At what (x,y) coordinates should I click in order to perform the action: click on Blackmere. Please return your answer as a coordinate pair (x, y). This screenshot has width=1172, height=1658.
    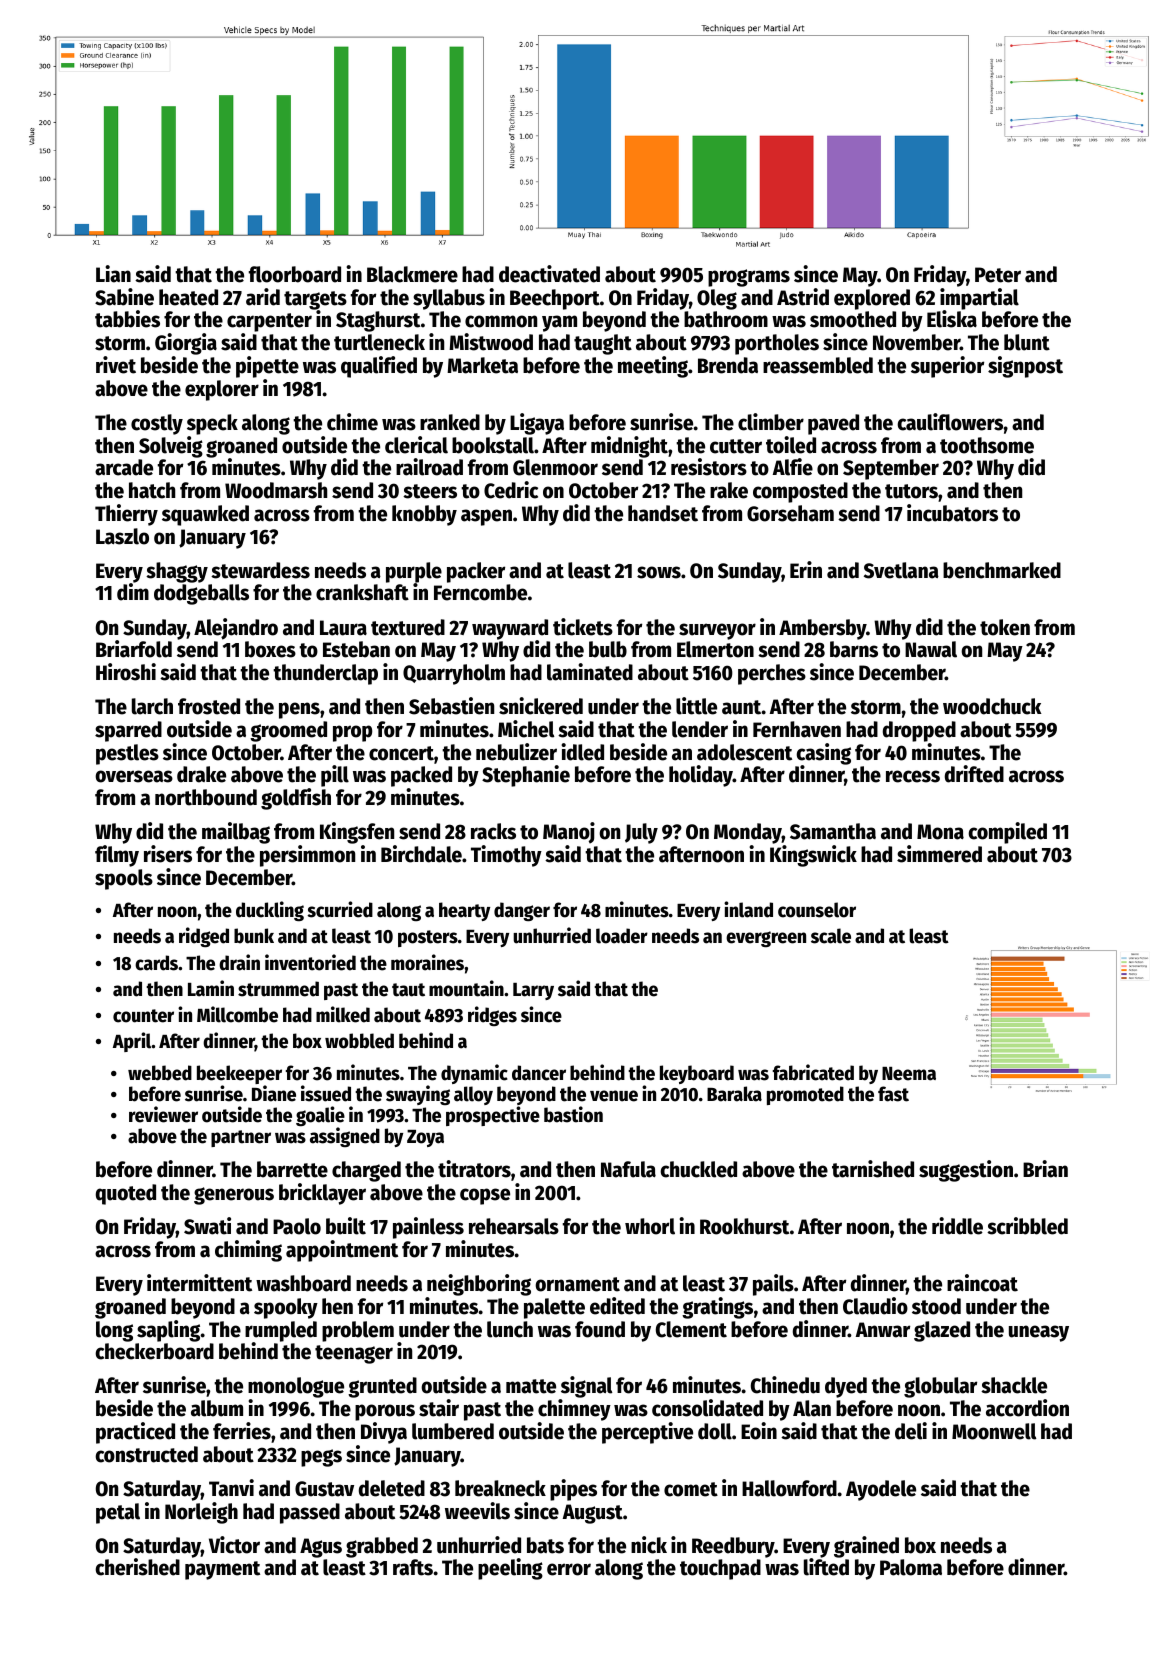
    Looking at the image, I should click on (412, 274).
